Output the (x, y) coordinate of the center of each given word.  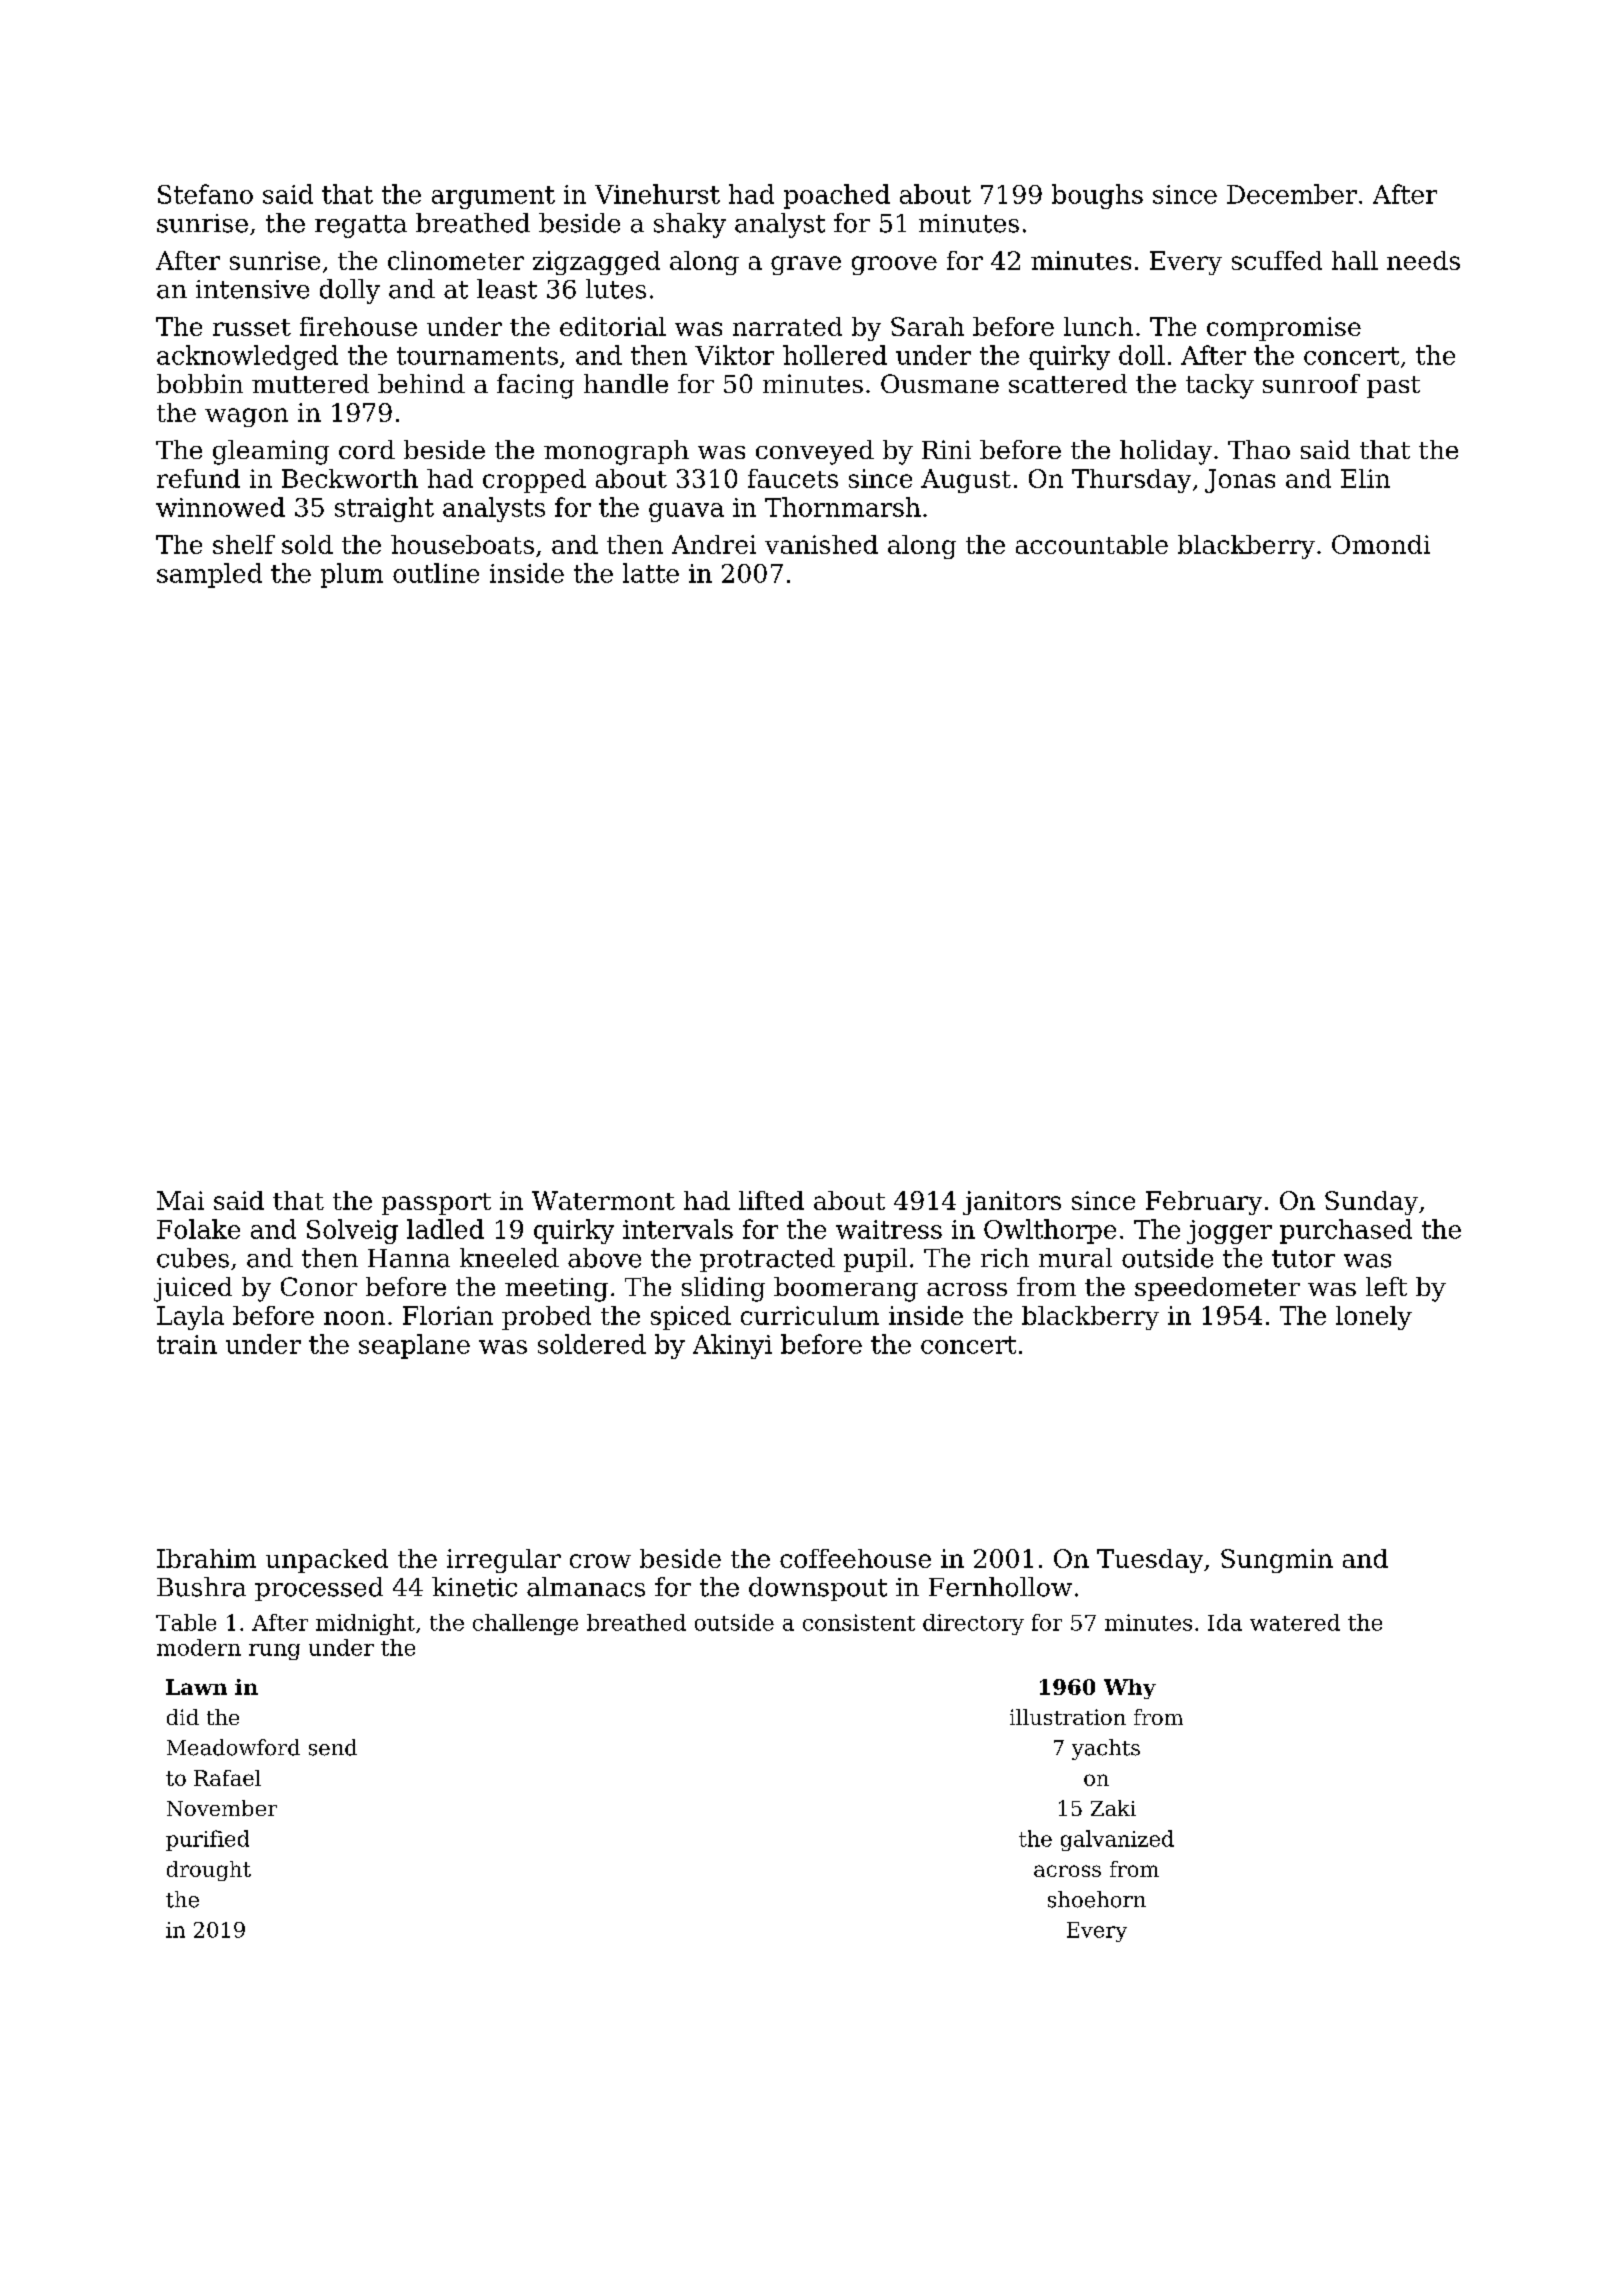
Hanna (409, 1258)
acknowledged (247, 357)
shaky (690, 225)
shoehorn (1097, 1899)
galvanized (1117, 1840)
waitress (889, 1229)
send (333, 1747)
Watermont (603, 1200)
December (1292, 194)
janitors (1012, 1203)
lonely (1374, 1318)
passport (436, 1204)
